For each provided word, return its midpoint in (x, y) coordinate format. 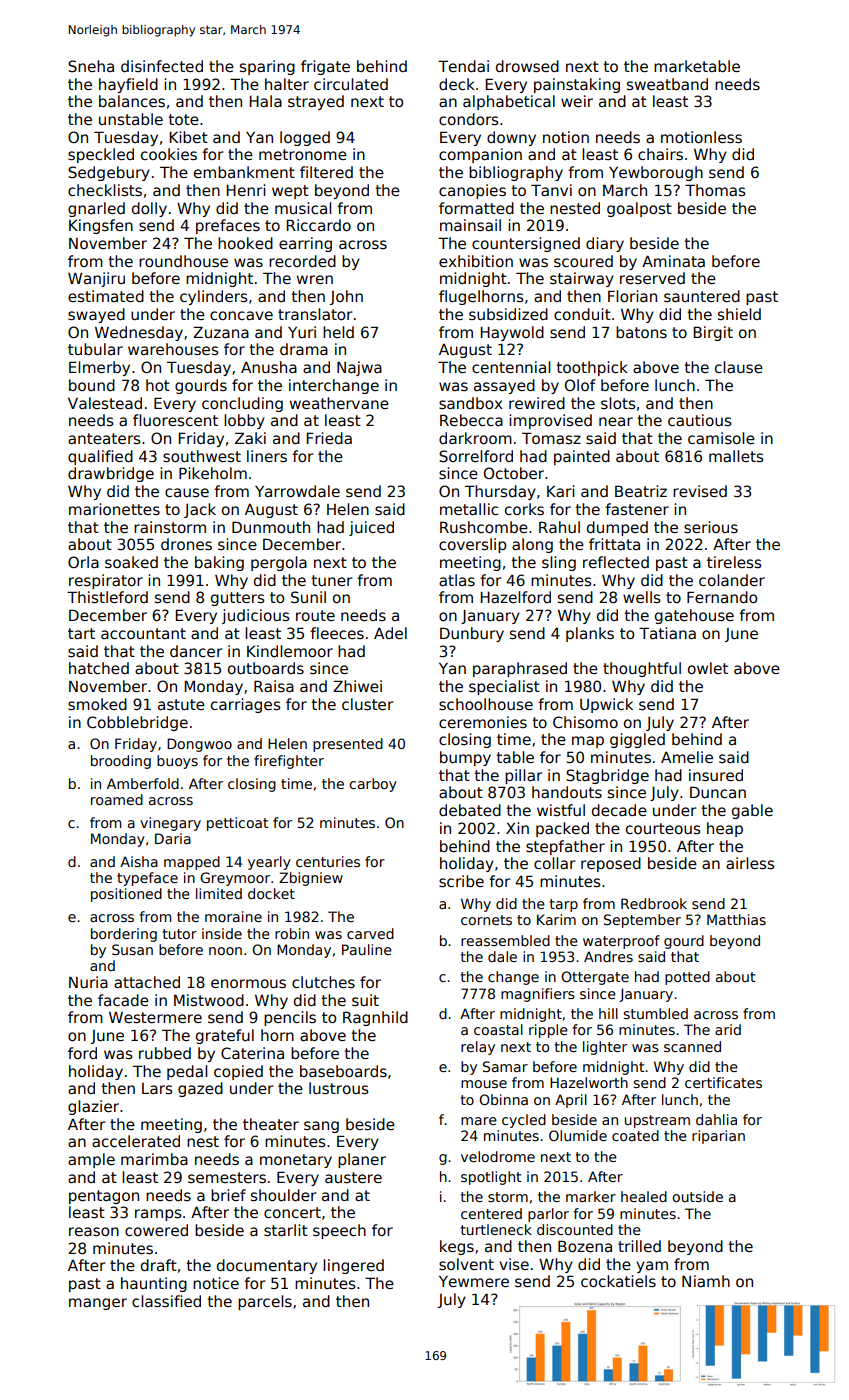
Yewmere (474, 1281)
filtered (326, 172)
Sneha (91, 66)
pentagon (104, 1197)
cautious (700, 420)
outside (697, 1196)
